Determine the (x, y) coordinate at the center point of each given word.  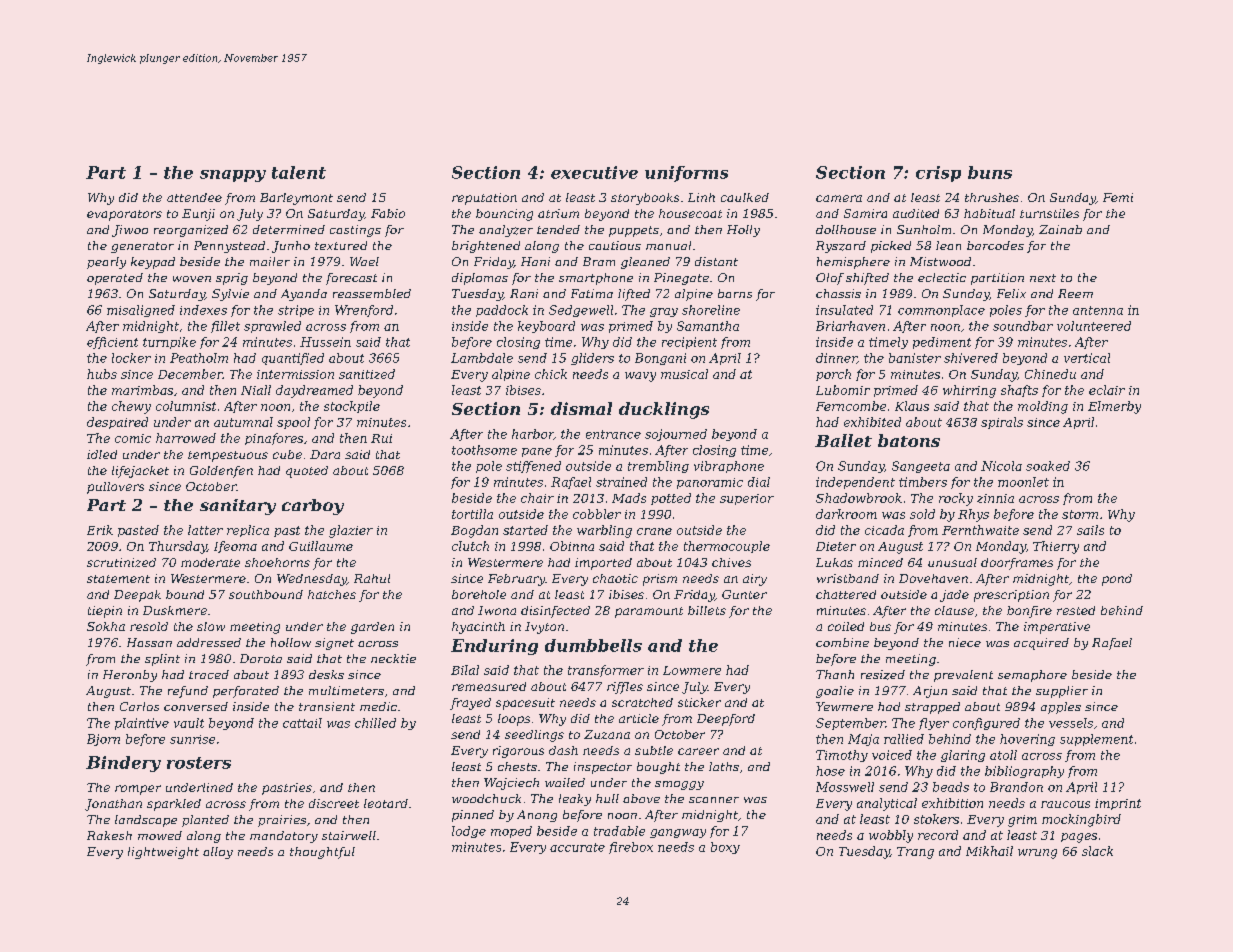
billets (707, 610)
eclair (1107, 390)
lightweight (163, 853)
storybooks (645, 199)
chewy (131, 407)
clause (954, 610)
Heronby (130, 676)
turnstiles (1049, 213)
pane (537, 452)
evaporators (124, 215)
